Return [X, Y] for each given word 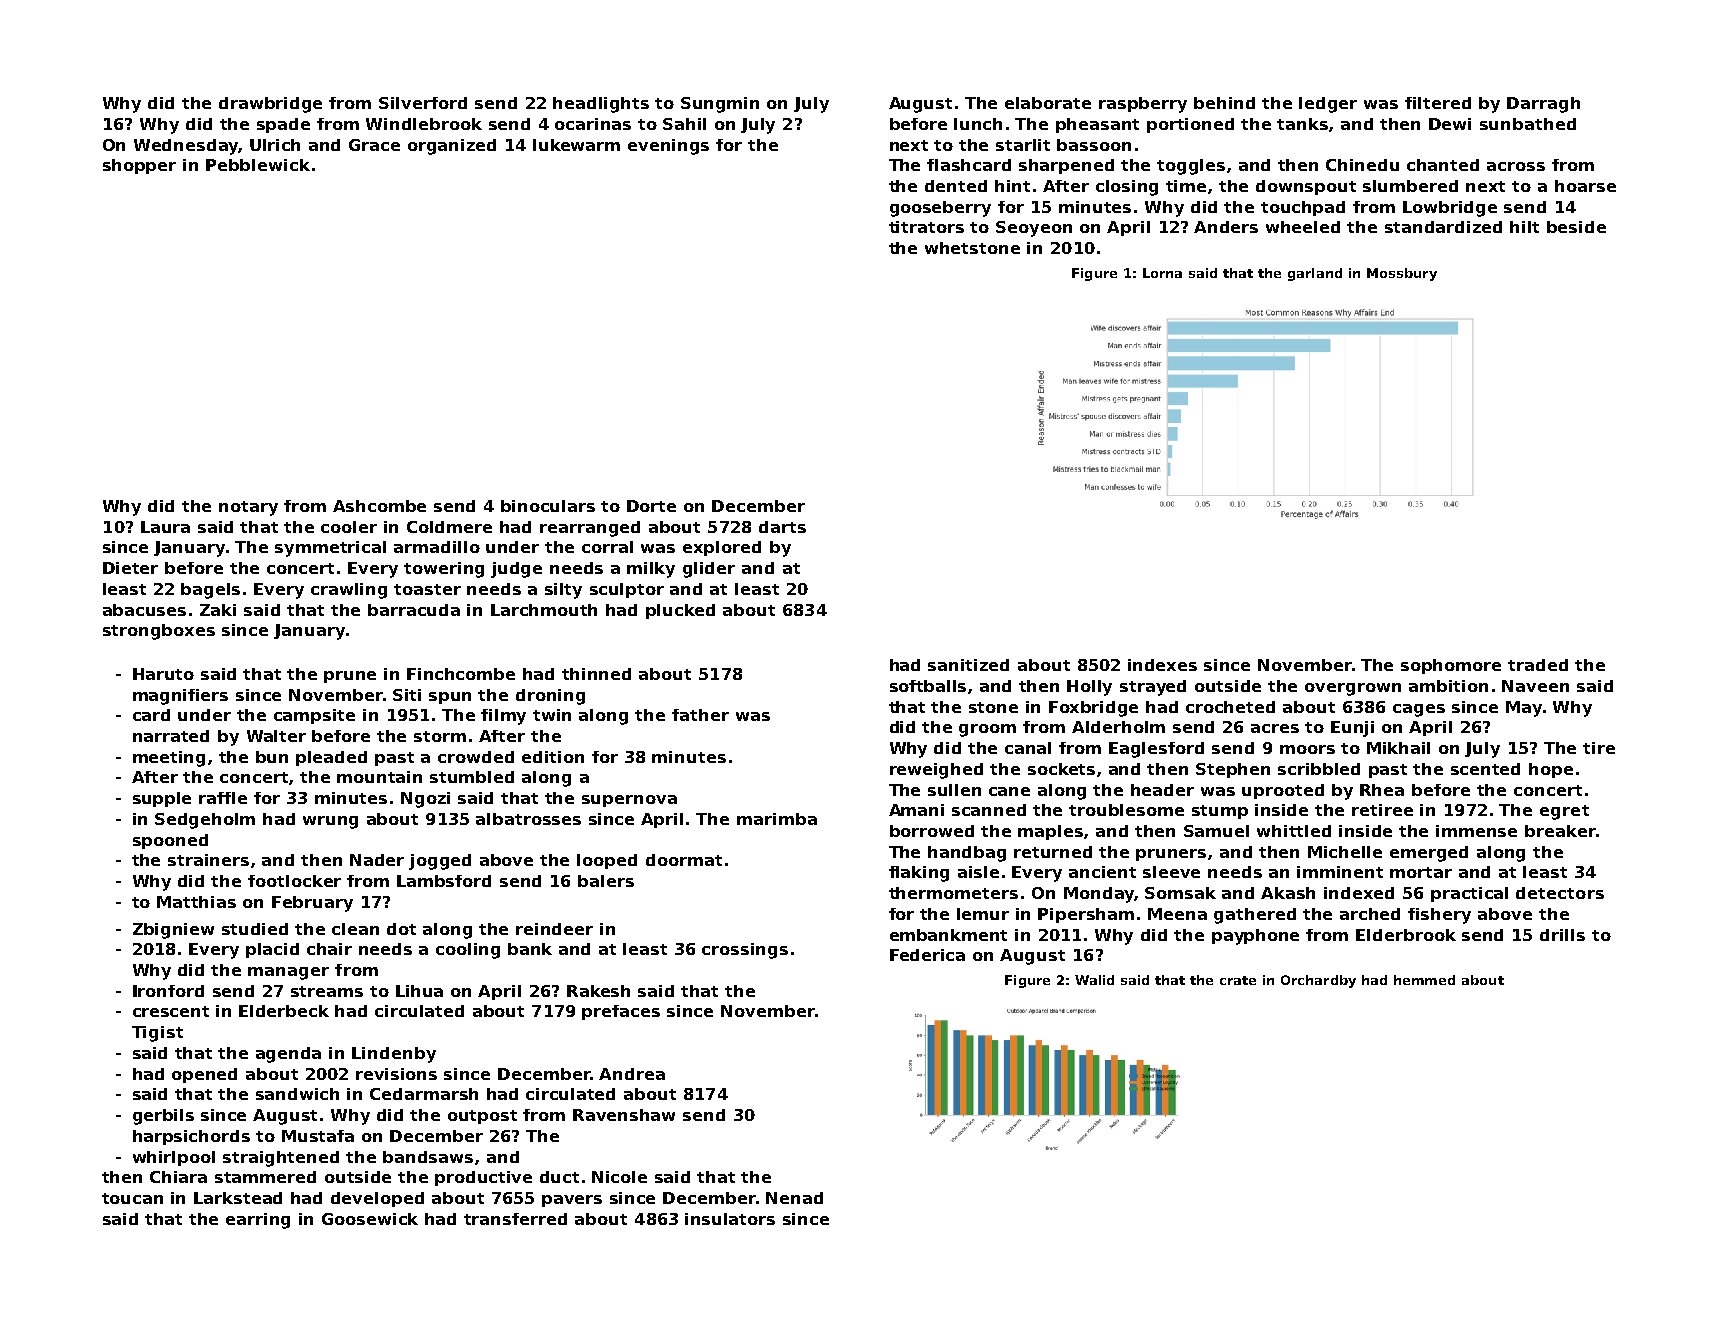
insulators [730, 1219]
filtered [1438, 103]
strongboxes [159, 632]
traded [1538, 665]
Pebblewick [258, 165]
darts [782, 527]
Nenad [794, 1198]
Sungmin [720, 105]
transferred [515, 1219]
